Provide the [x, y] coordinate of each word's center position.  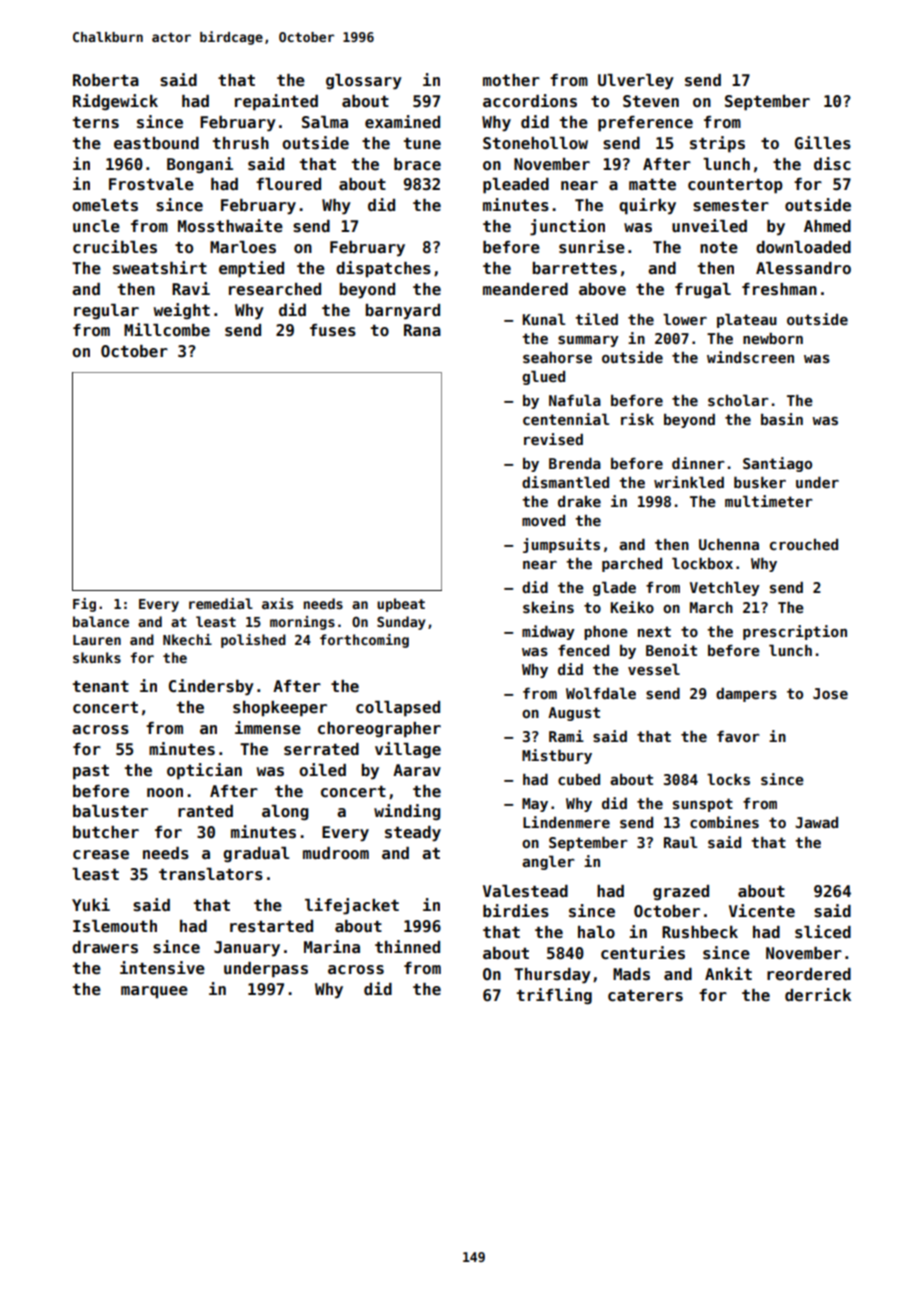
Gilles [823, 143]
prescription [795, 632]
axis [277, 603]
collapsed [398, 709]
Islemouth [115, 926]
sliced [823, 932]
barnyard [402, 312]
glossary [364, 82]
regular [106, 311]
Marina [332, 946]
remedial [221, 603]
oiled [322, 769]
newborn [773, 338]
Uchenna [729, 544]
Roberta [106, 80]
